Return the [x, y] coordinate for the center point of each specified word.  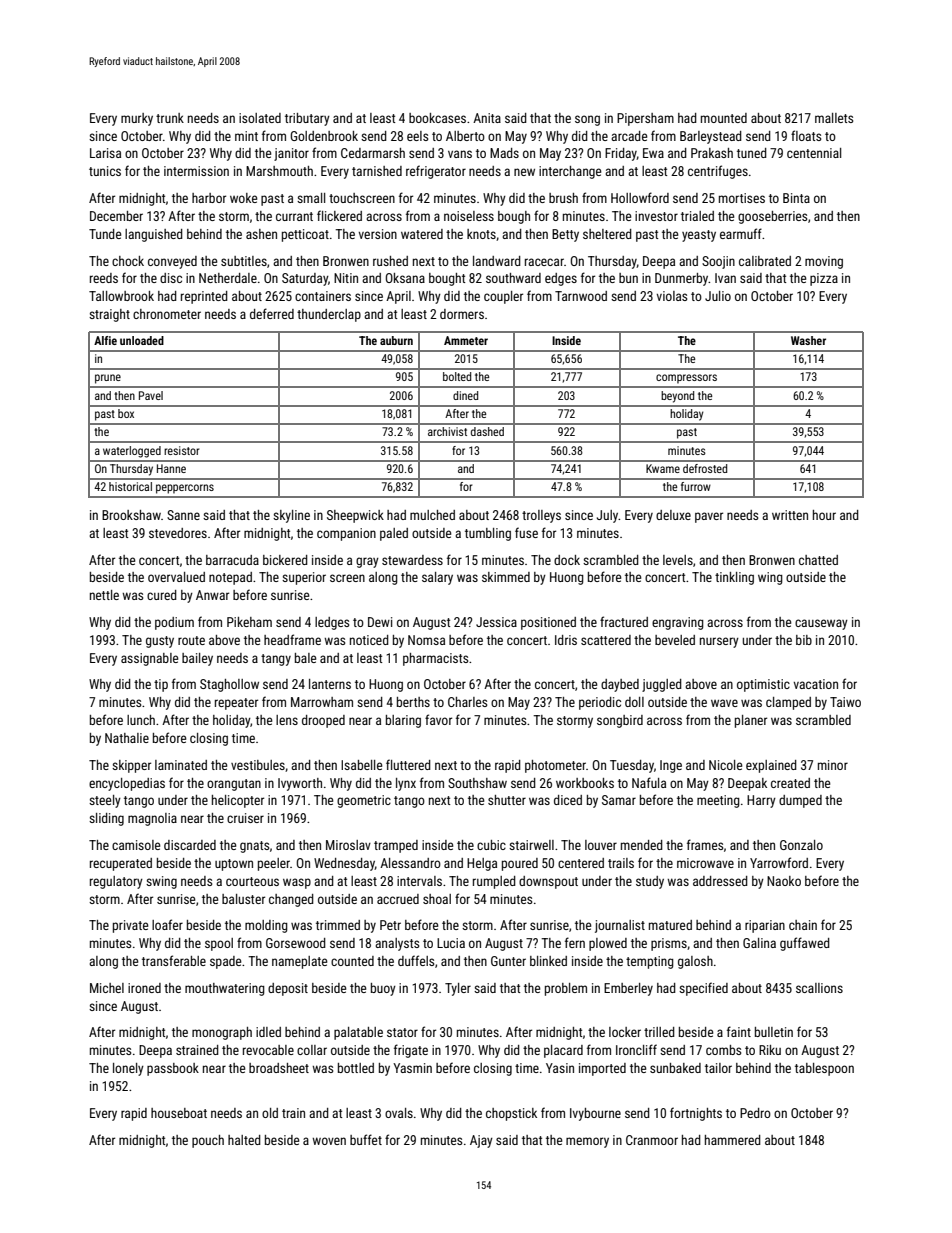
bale [305, 658]
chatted [818, 560]
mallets [834, 118]
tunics [105, 171]
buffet [366, 1139]
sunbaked [675, 1068]
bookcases [437, 118]
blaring [403, 721]
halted [244, 1140]
